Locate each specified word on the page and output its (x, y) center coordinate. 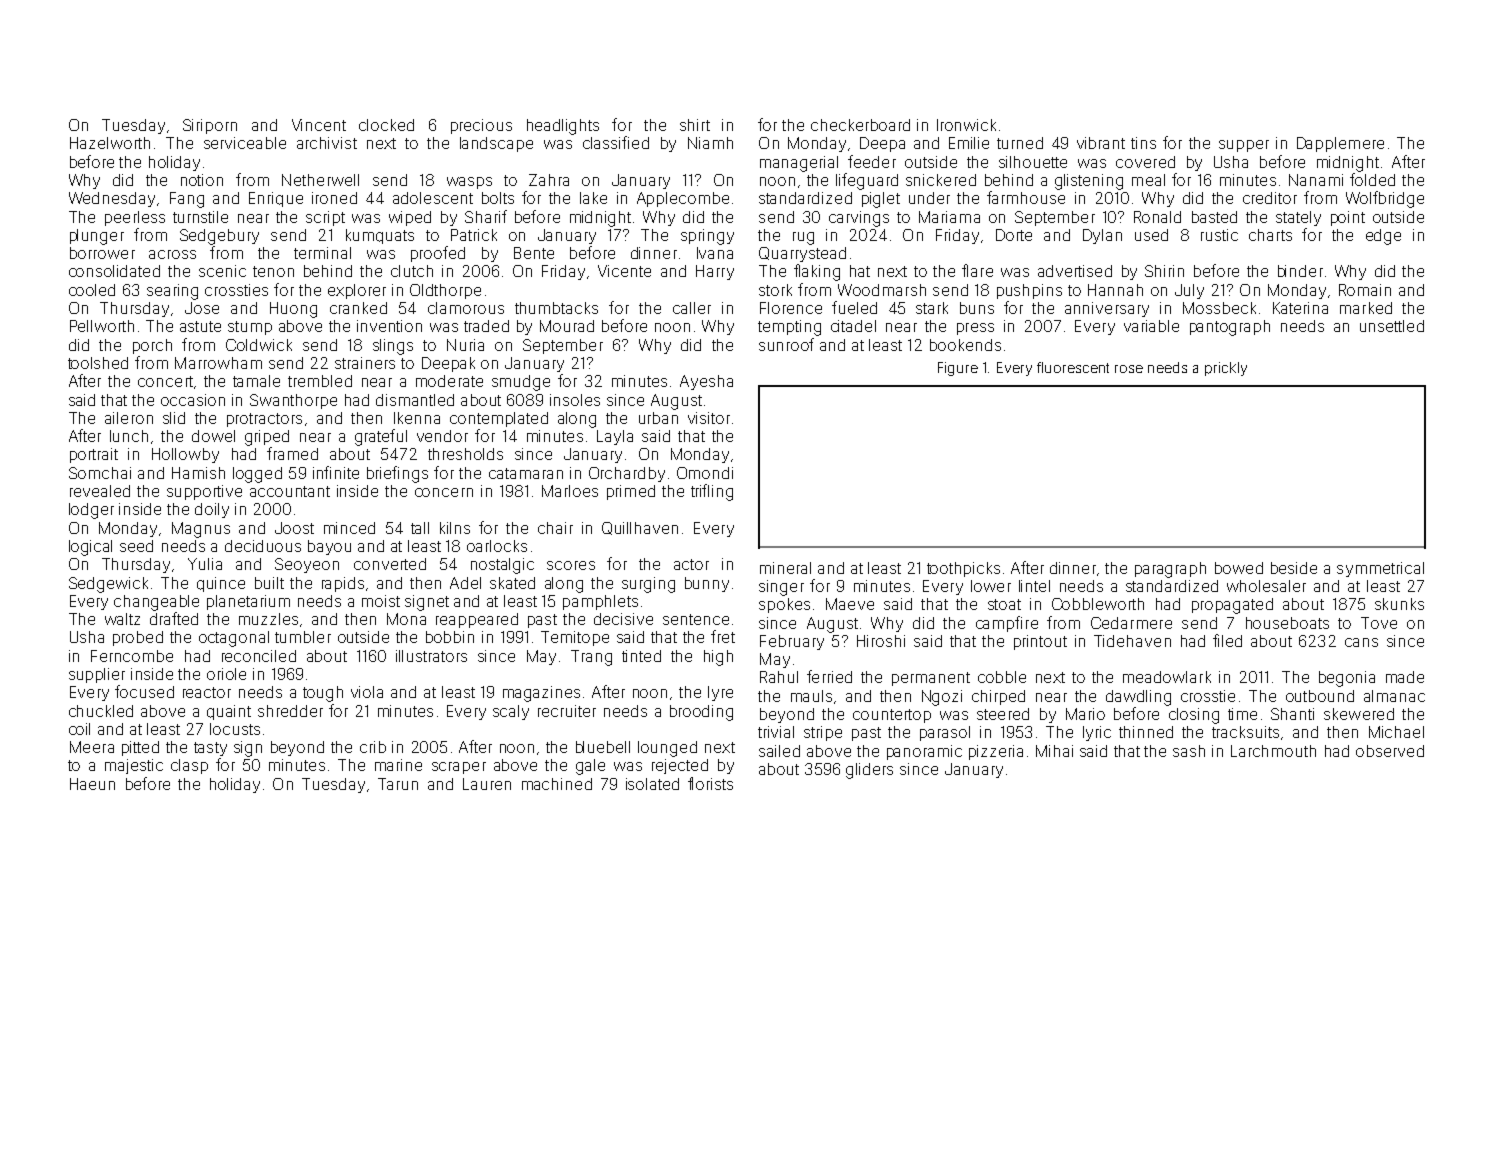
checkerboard (860, 125)
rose (1129, 369)
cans (1361, 642)
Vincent (319, 125)
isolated (652, 784)
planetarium (248, 602)
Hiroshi (881, 641)
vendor (442, 436)
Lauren (487, 784)
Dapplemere (1340, 144)
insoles (575, 400)
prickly (1226, 369)
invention (389, 326)
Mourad (567, 326)
